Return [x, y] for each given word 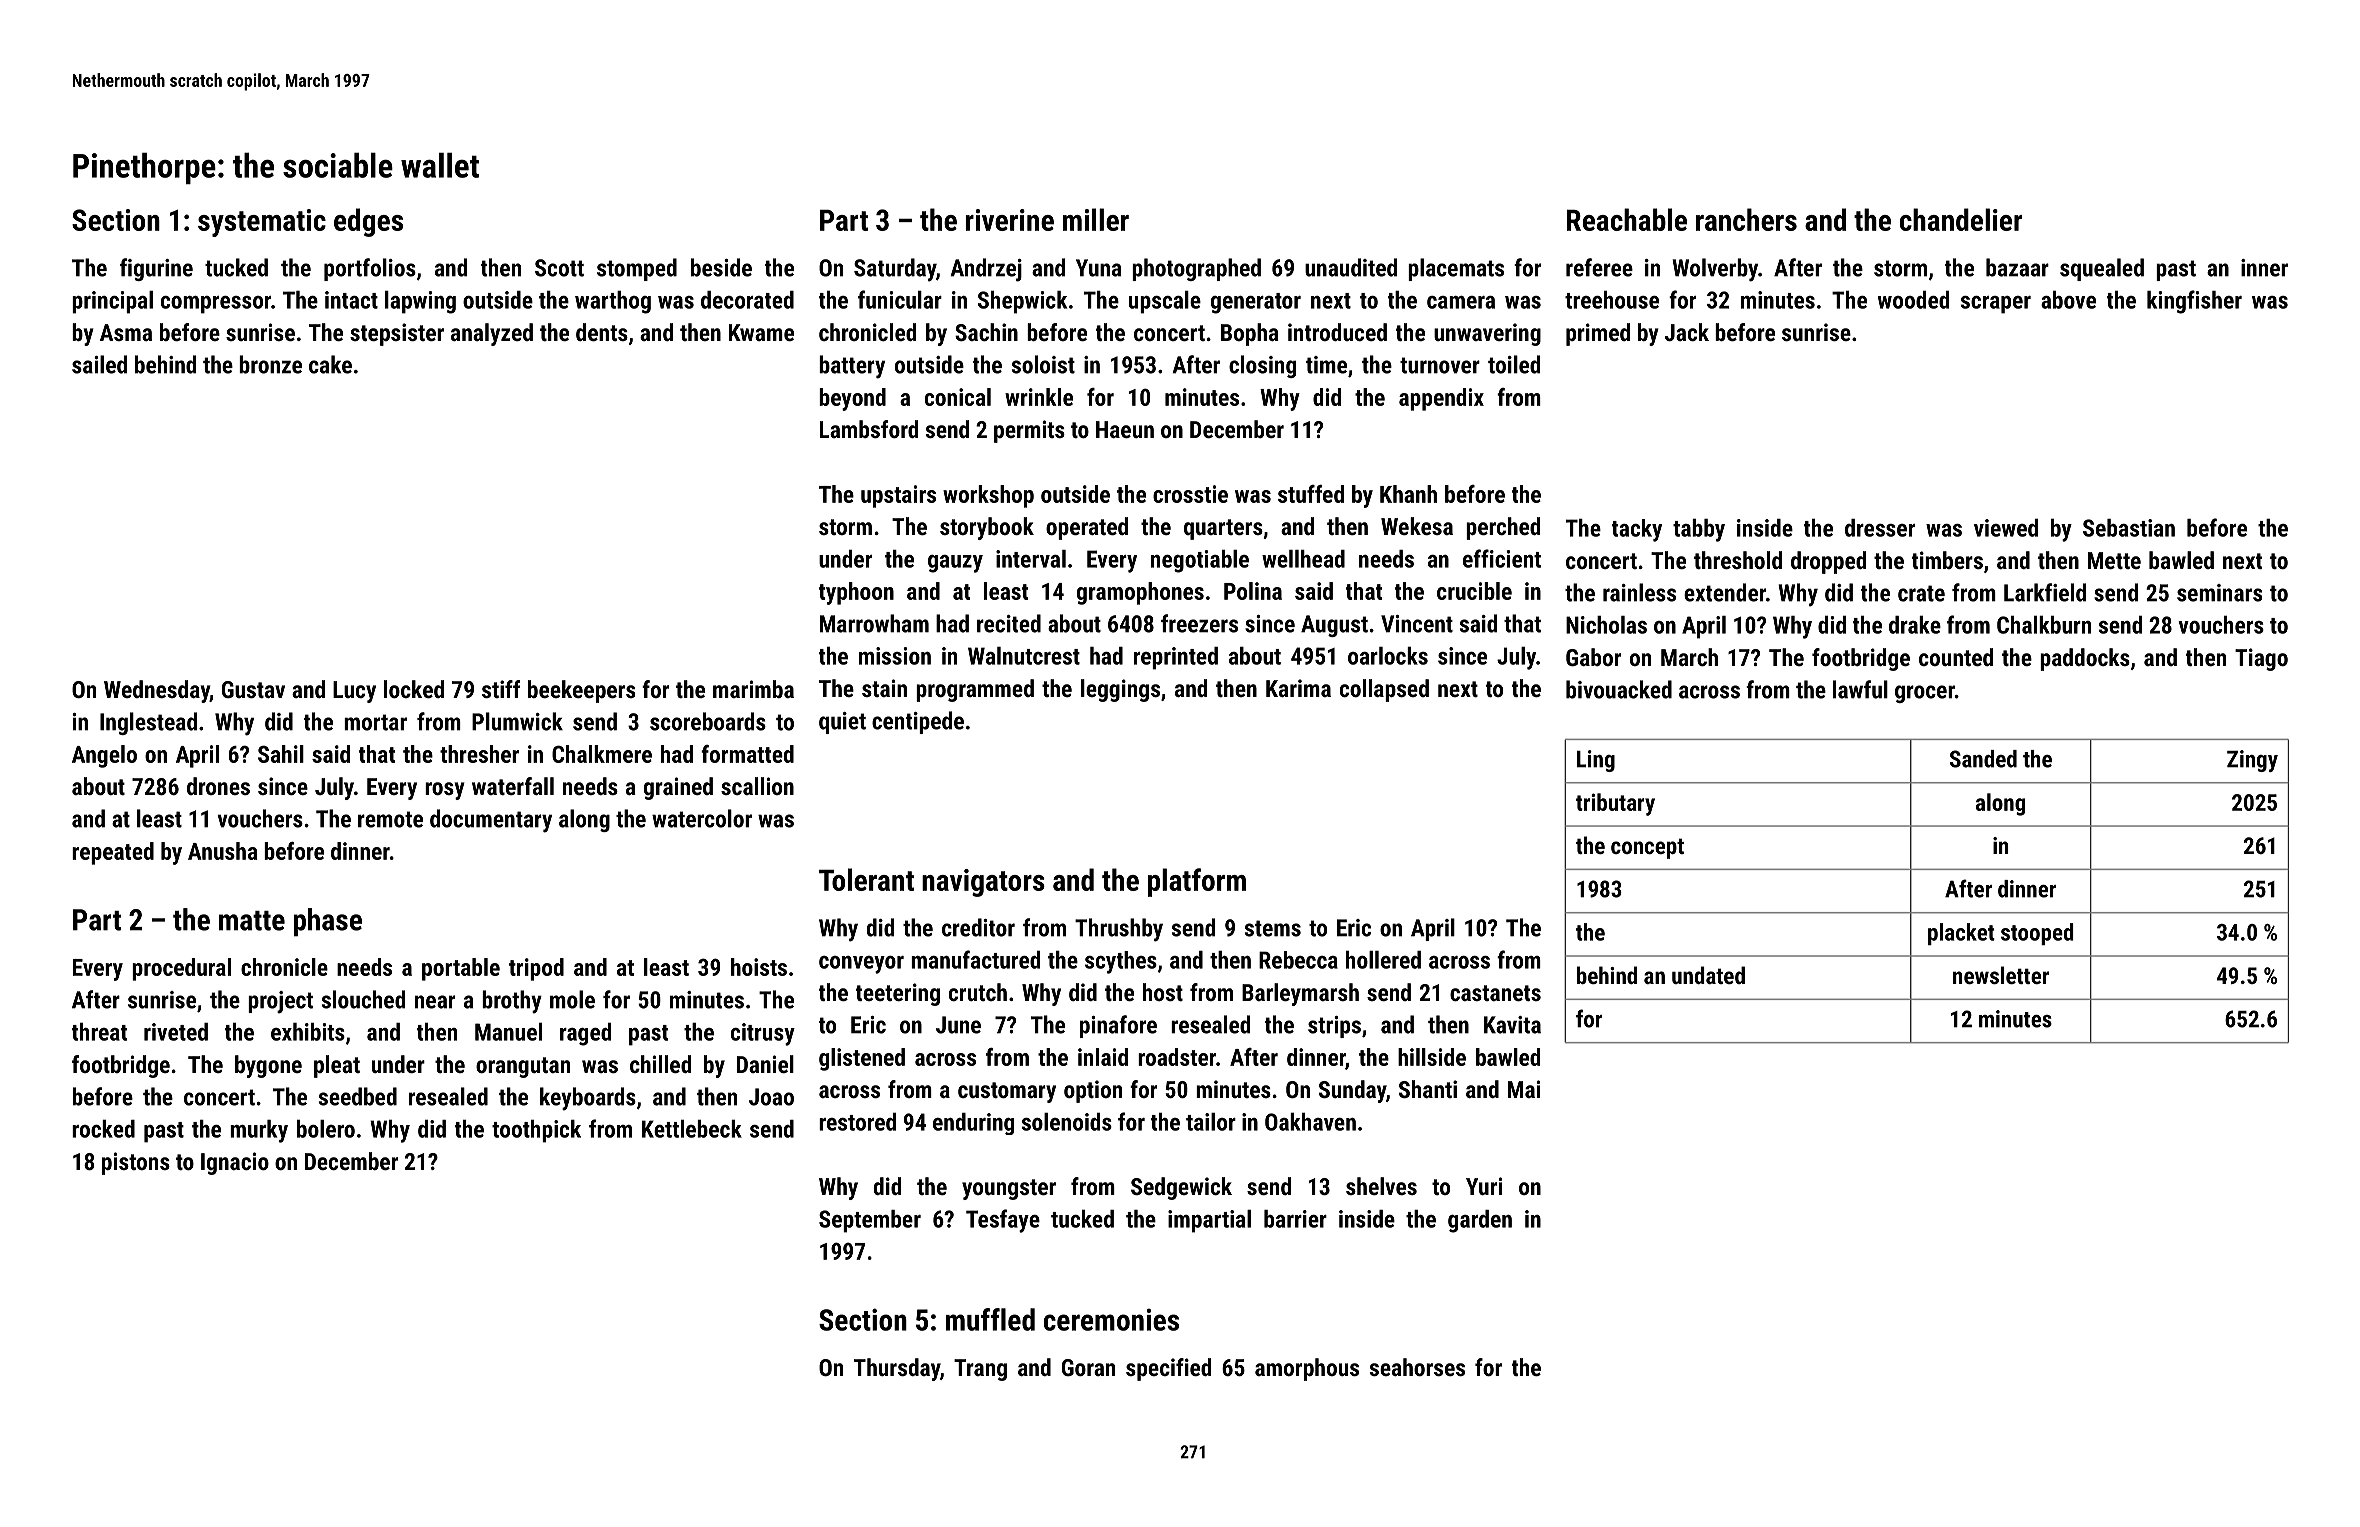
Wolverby [1715, 270]
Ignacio [235, 1163]
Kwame [761, 332]
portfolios [370, 269]
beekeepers [581, 691]
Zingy [2252, 761]
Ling [1596, 761]
